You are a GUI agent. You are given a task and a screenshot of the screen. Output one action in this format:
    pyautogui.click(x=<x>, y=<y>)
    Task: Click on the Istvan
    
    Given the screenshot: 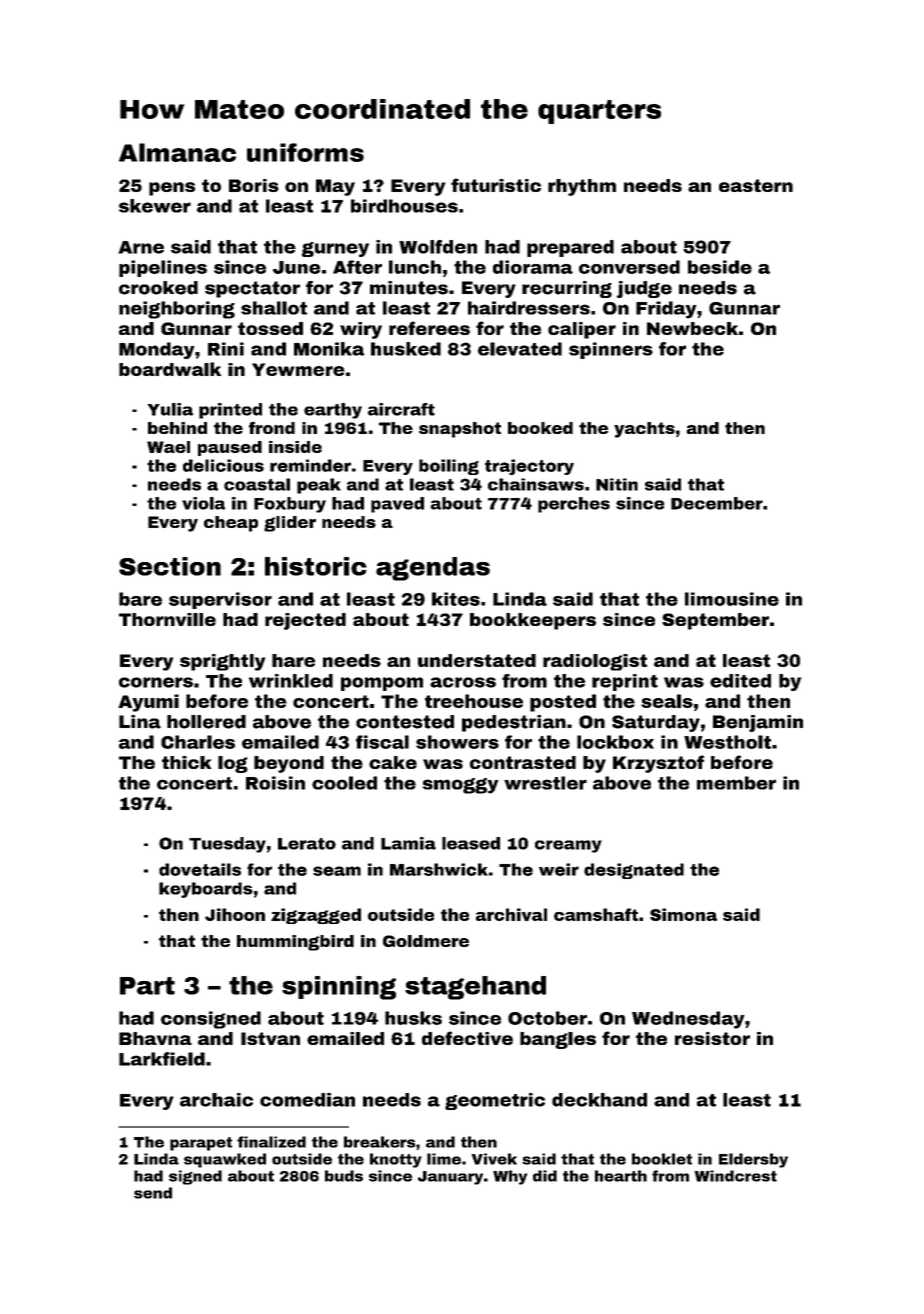 What is the action you would take?
    pyautogui.click(x=270, y=1038)
